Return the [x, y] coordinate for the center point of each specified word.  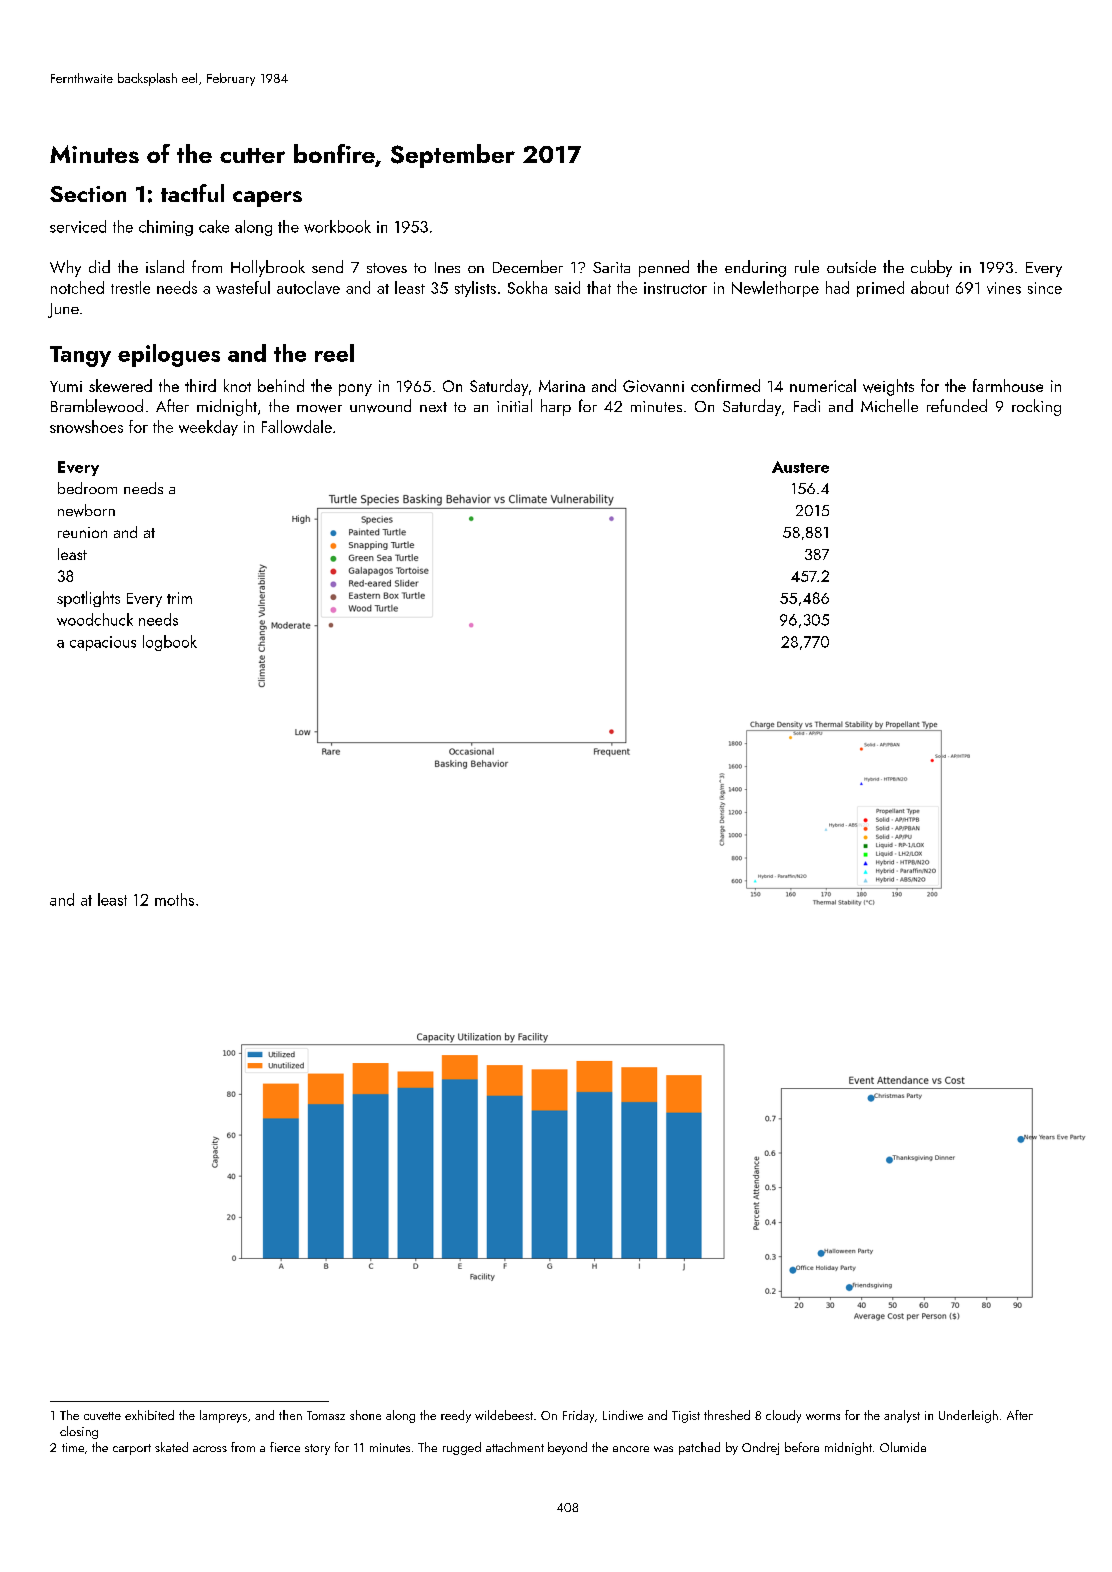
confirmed [725, 385]
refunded [957, 405]
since [1045, 288]
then [290, 1415]
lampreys [223, 1416]
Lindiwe [623, 1415]
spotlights [88, 599]
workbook [337, 226]
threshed [727, 1415]
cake [214, 226]
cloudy [783, 1416]
